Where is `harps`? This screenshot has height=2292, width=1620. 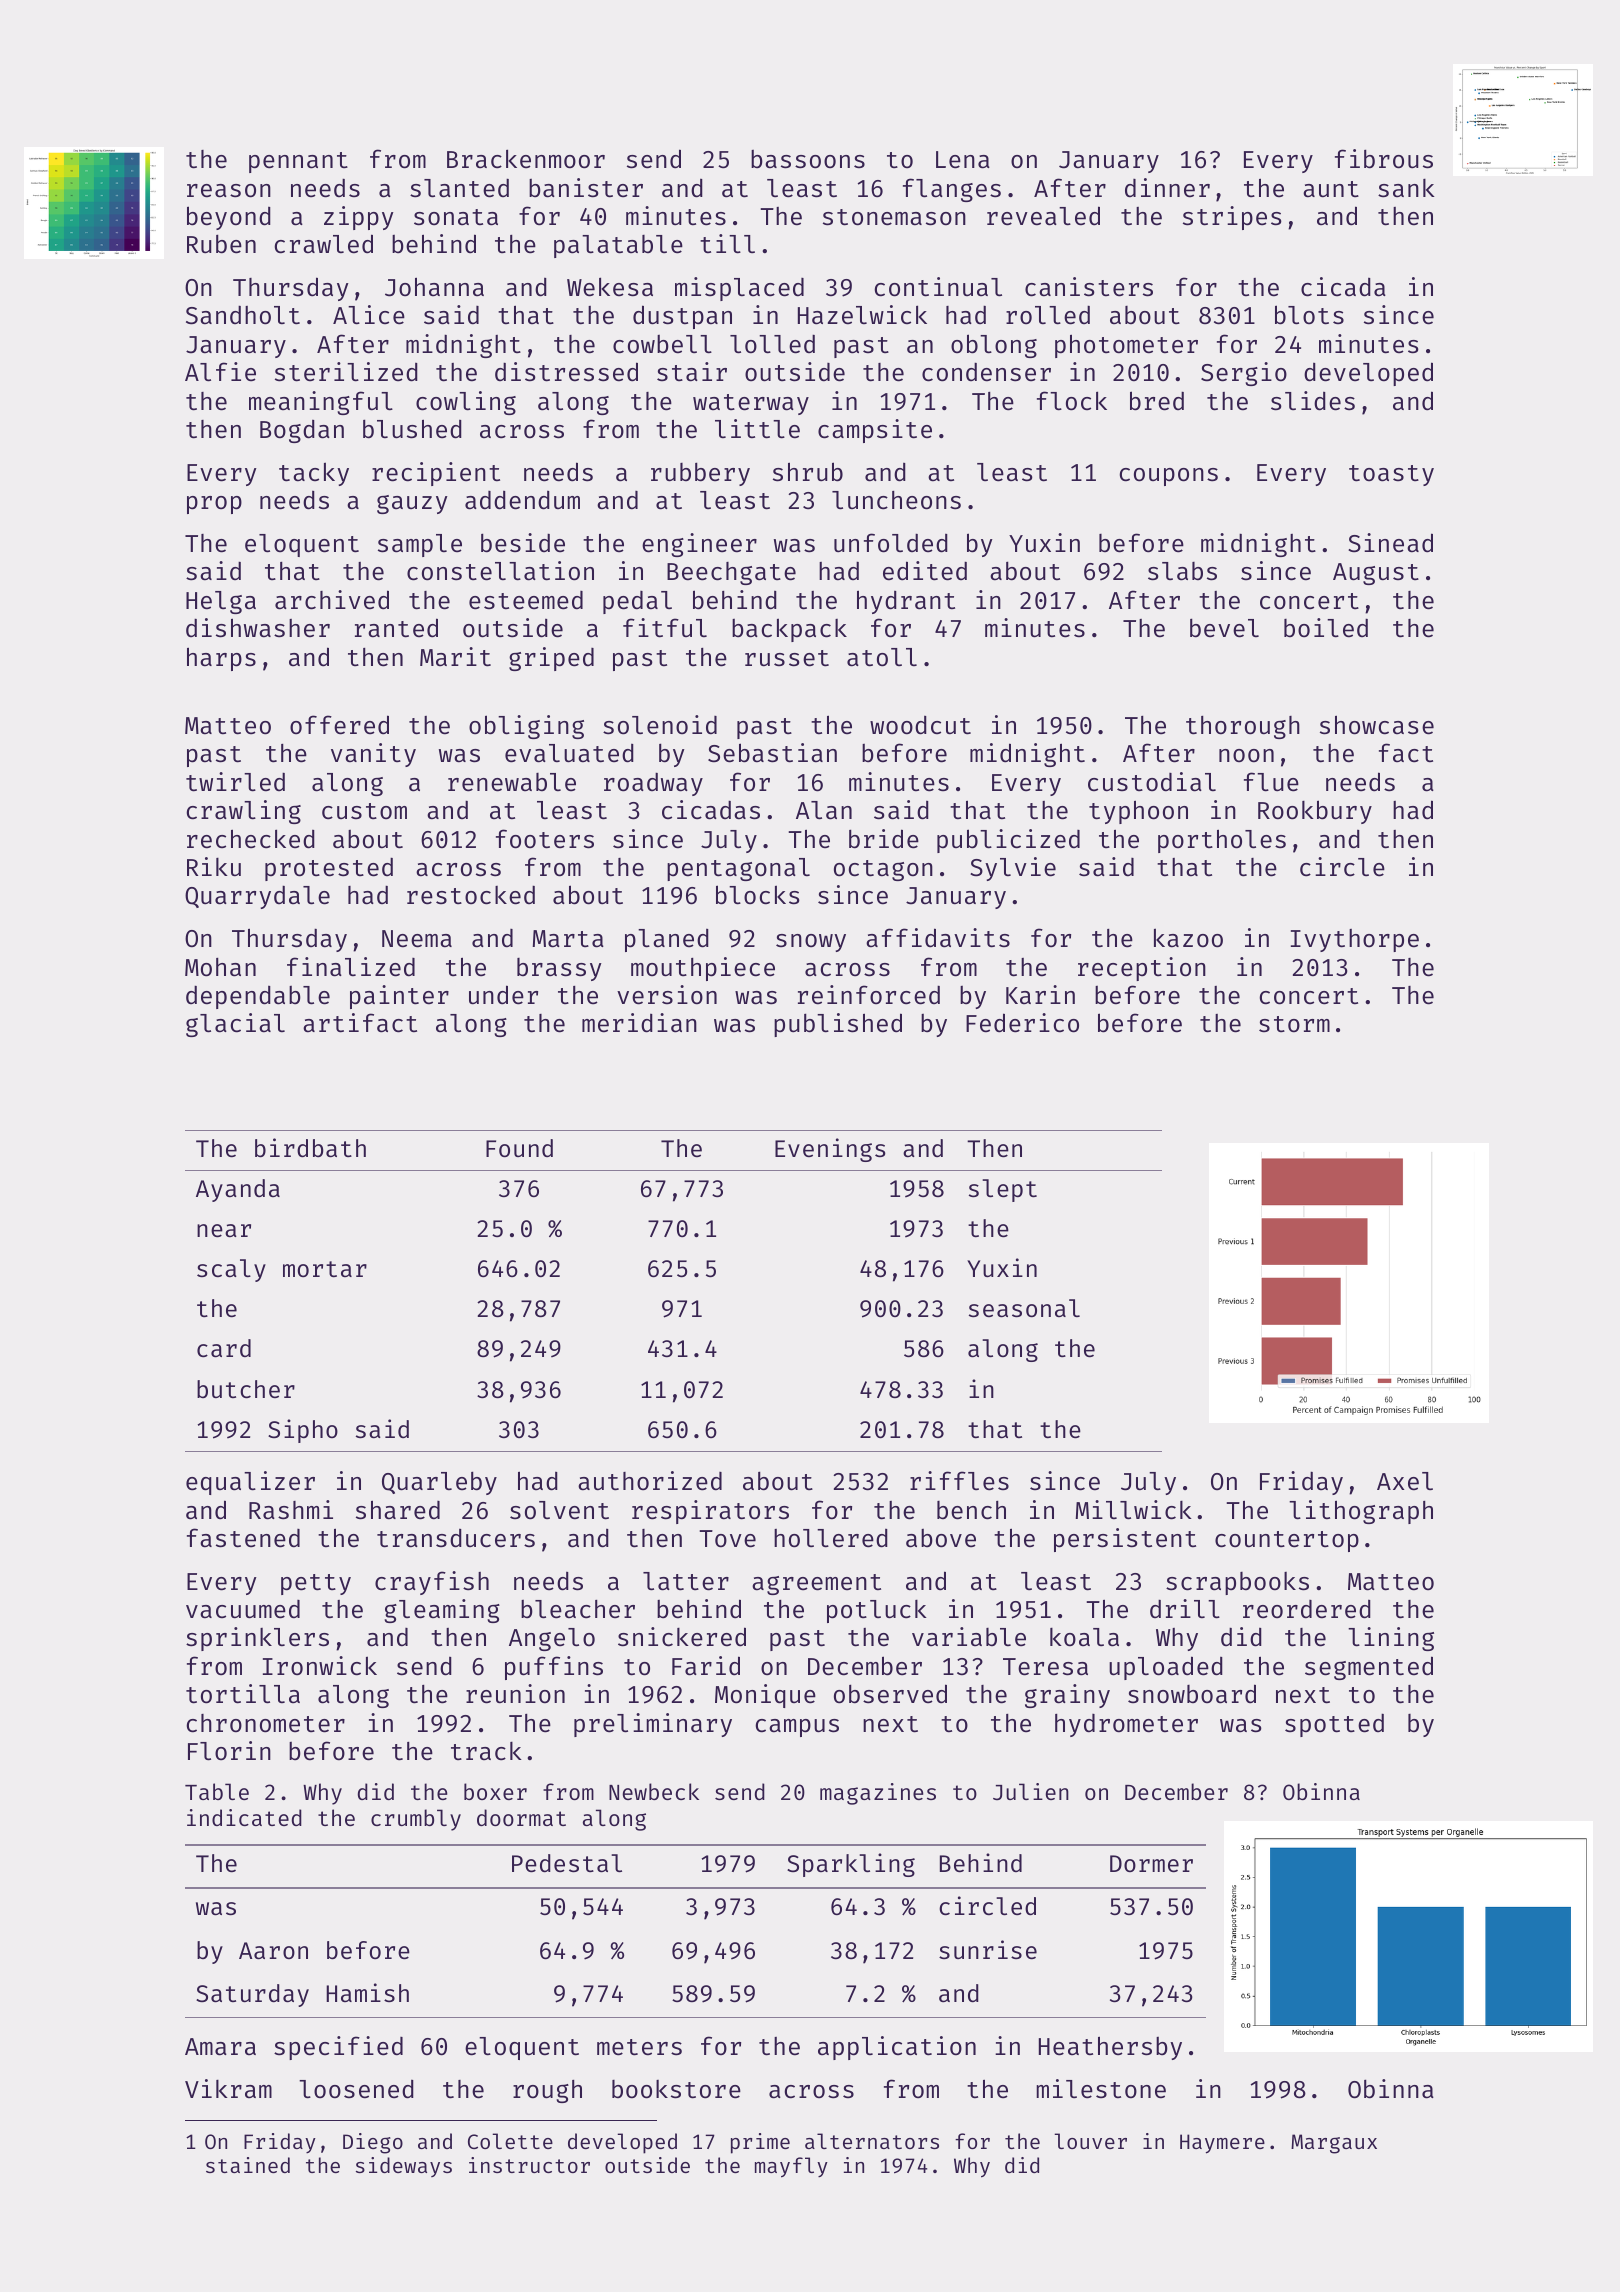
harps is located at coordinates (221, 659).
